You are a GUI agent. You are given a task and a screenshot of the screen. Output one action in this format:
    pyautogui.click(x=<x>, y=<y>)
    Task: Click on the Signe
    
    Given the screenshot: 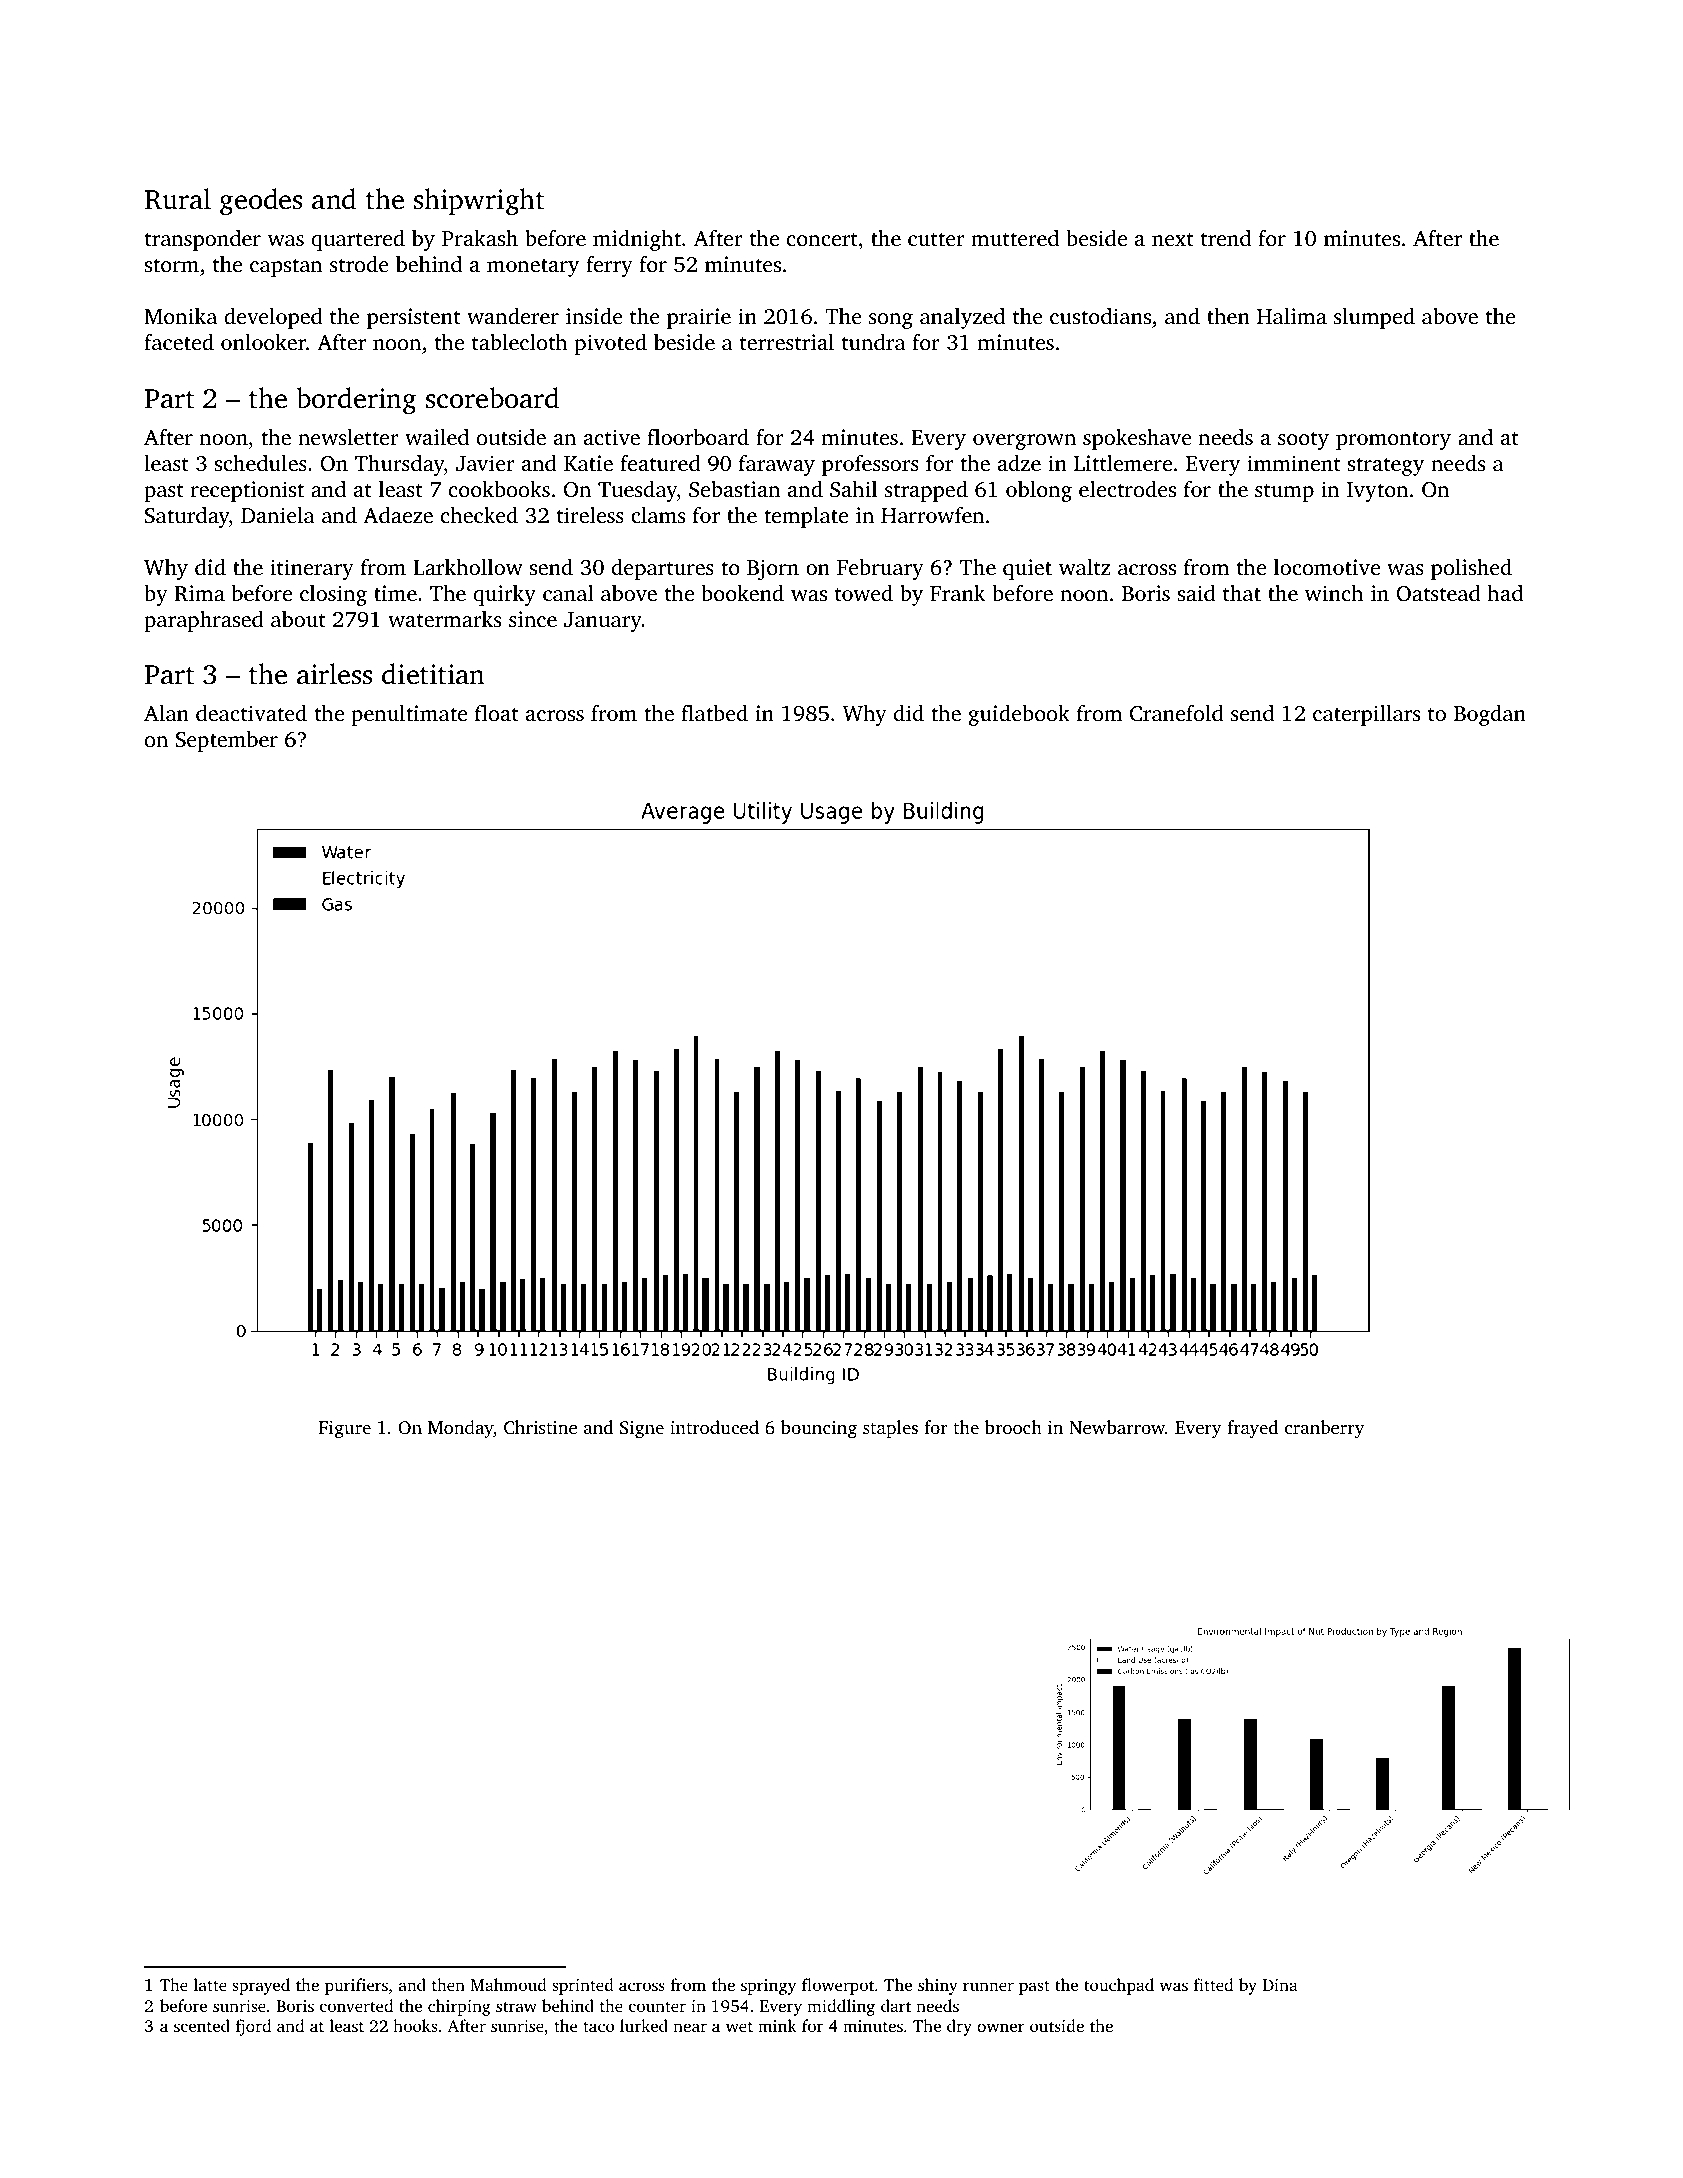 What is the action you would take?
    pyautogui.click(x=642, y=1429)
